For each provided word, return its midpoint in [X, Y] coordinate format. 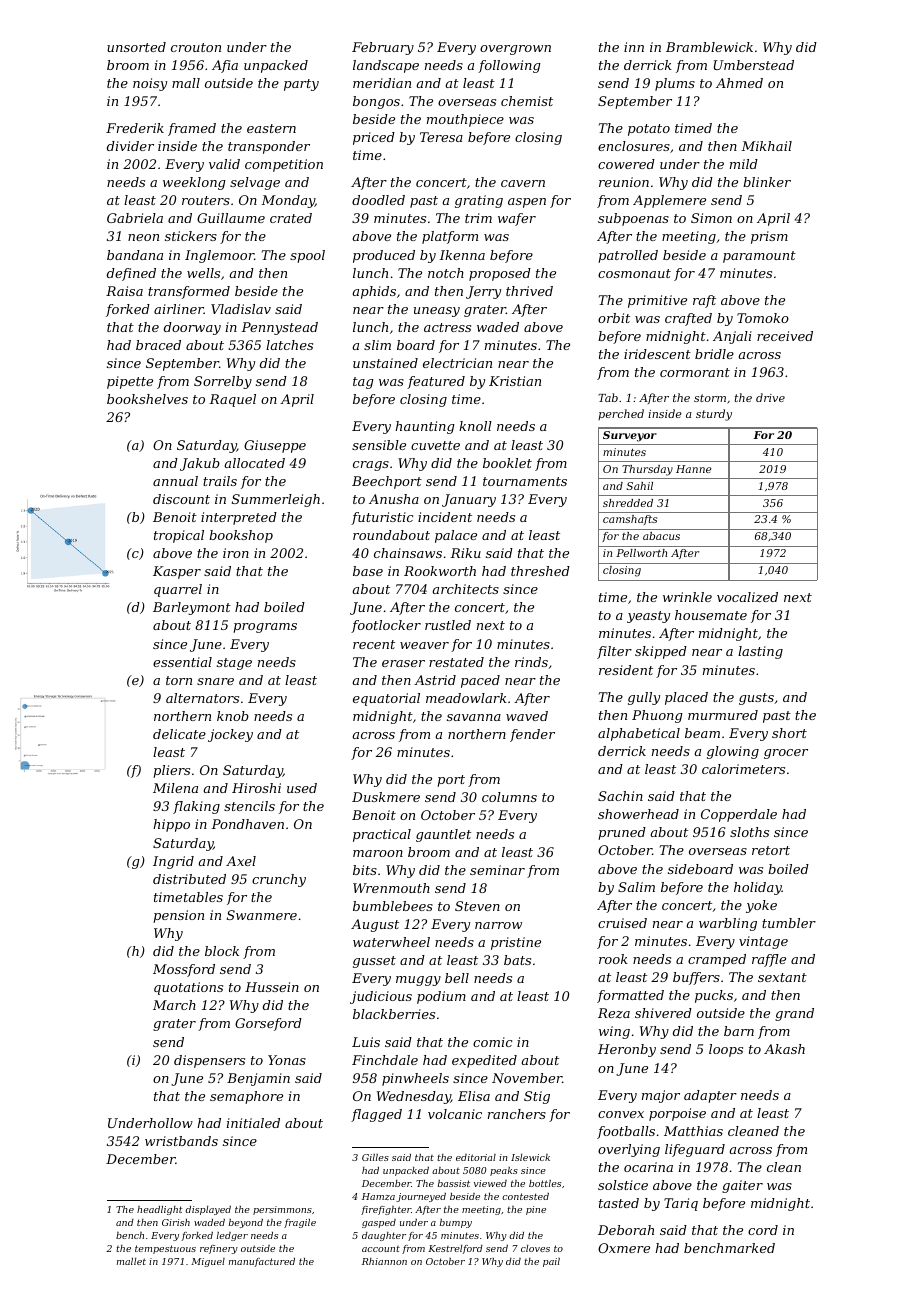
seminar [497, 870]
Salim [636, 887]
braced [158, 345]
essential [182, 662]
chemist [527, 101]
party [301, 85]
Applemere [669, 201]
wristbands [181, 1141]
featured [436, 382]
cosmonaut [634, 273]
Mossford [184, 970]
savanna [474, 717]
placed [686, 698]
